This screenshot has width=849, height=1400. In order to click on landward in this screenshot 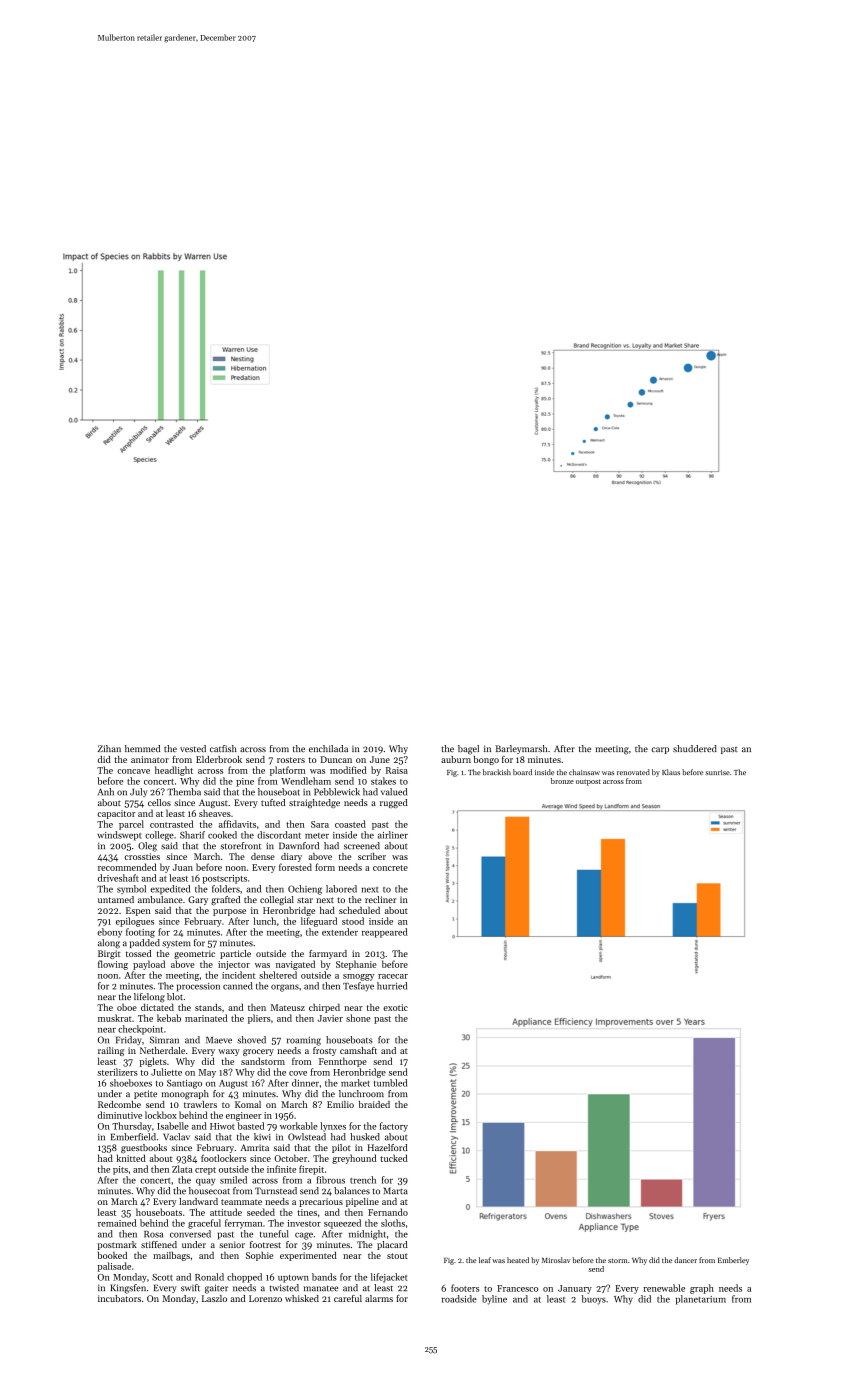, I will do `click(198, 1201)`.
